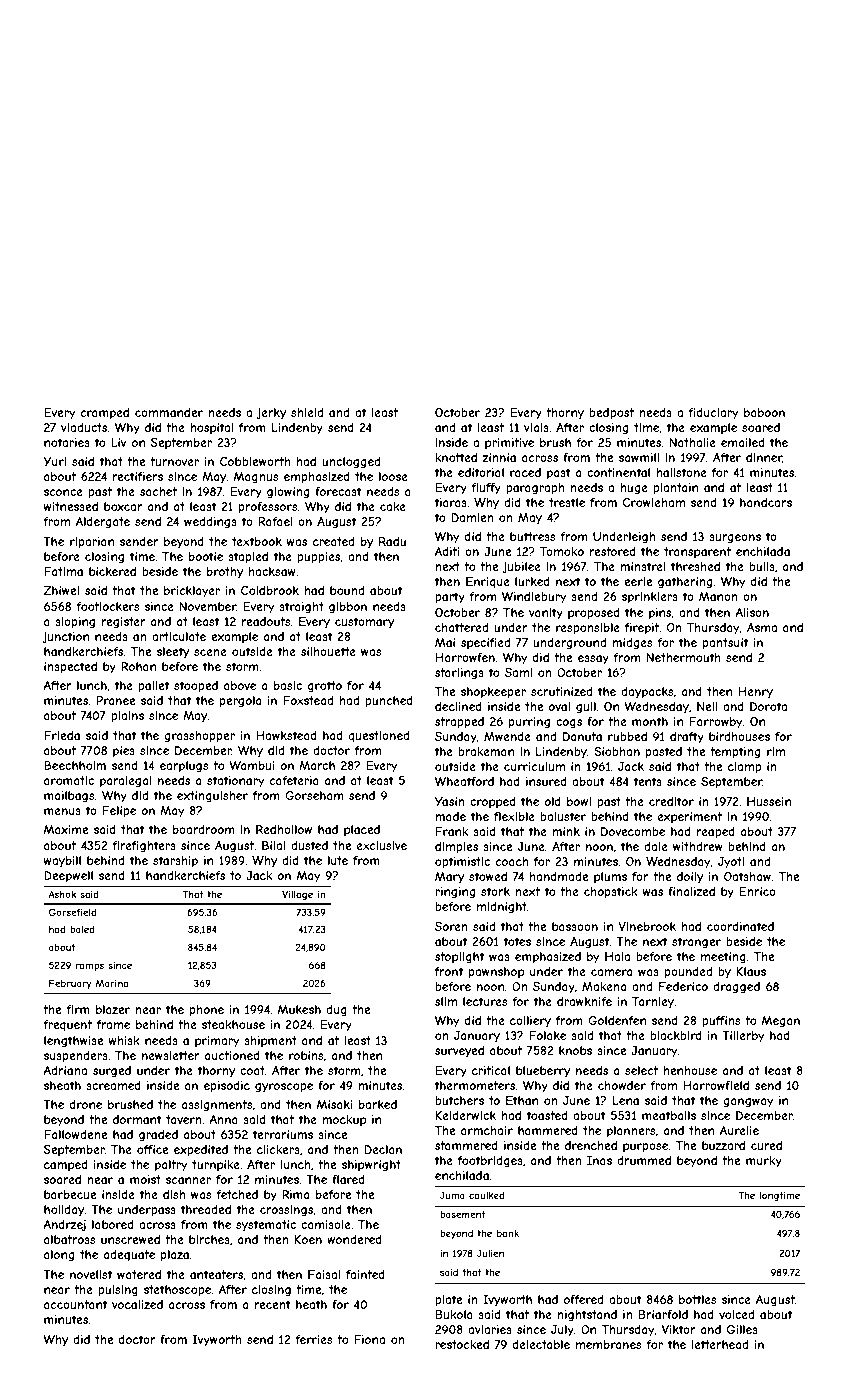 Image resolution: width=849 pixels, height=1400 pixels. What do you see at coordinates (336, 1011) in the screenshot?
I see `dug` at bounding box center [336, 1011].
